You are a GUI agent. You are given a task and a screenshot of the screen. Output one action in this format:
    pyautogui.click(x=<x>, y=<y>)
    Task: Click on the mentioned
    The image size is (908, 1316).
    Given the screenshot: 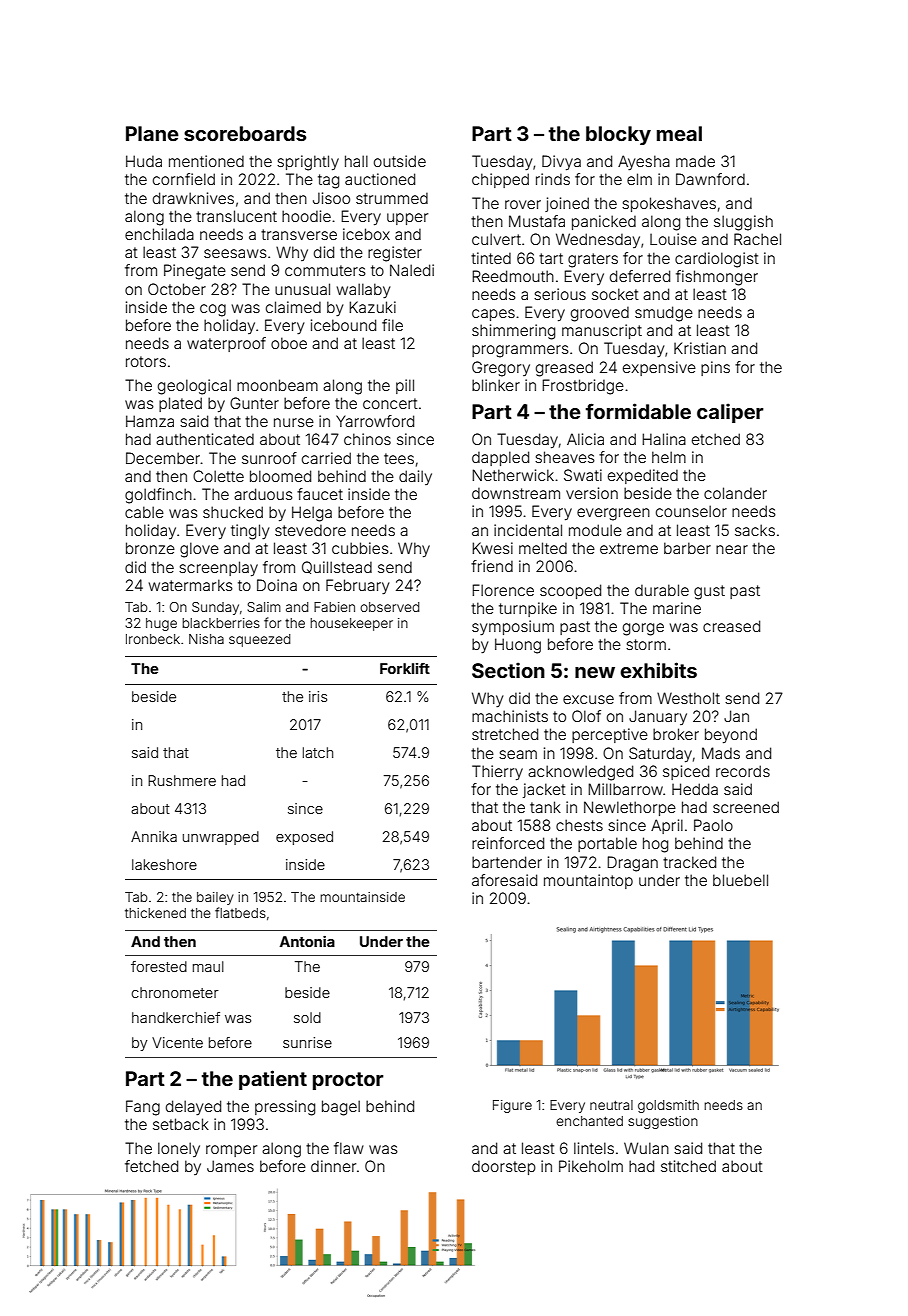 What is the action you would take?
    pyautogui.click(x=206, y=161)
